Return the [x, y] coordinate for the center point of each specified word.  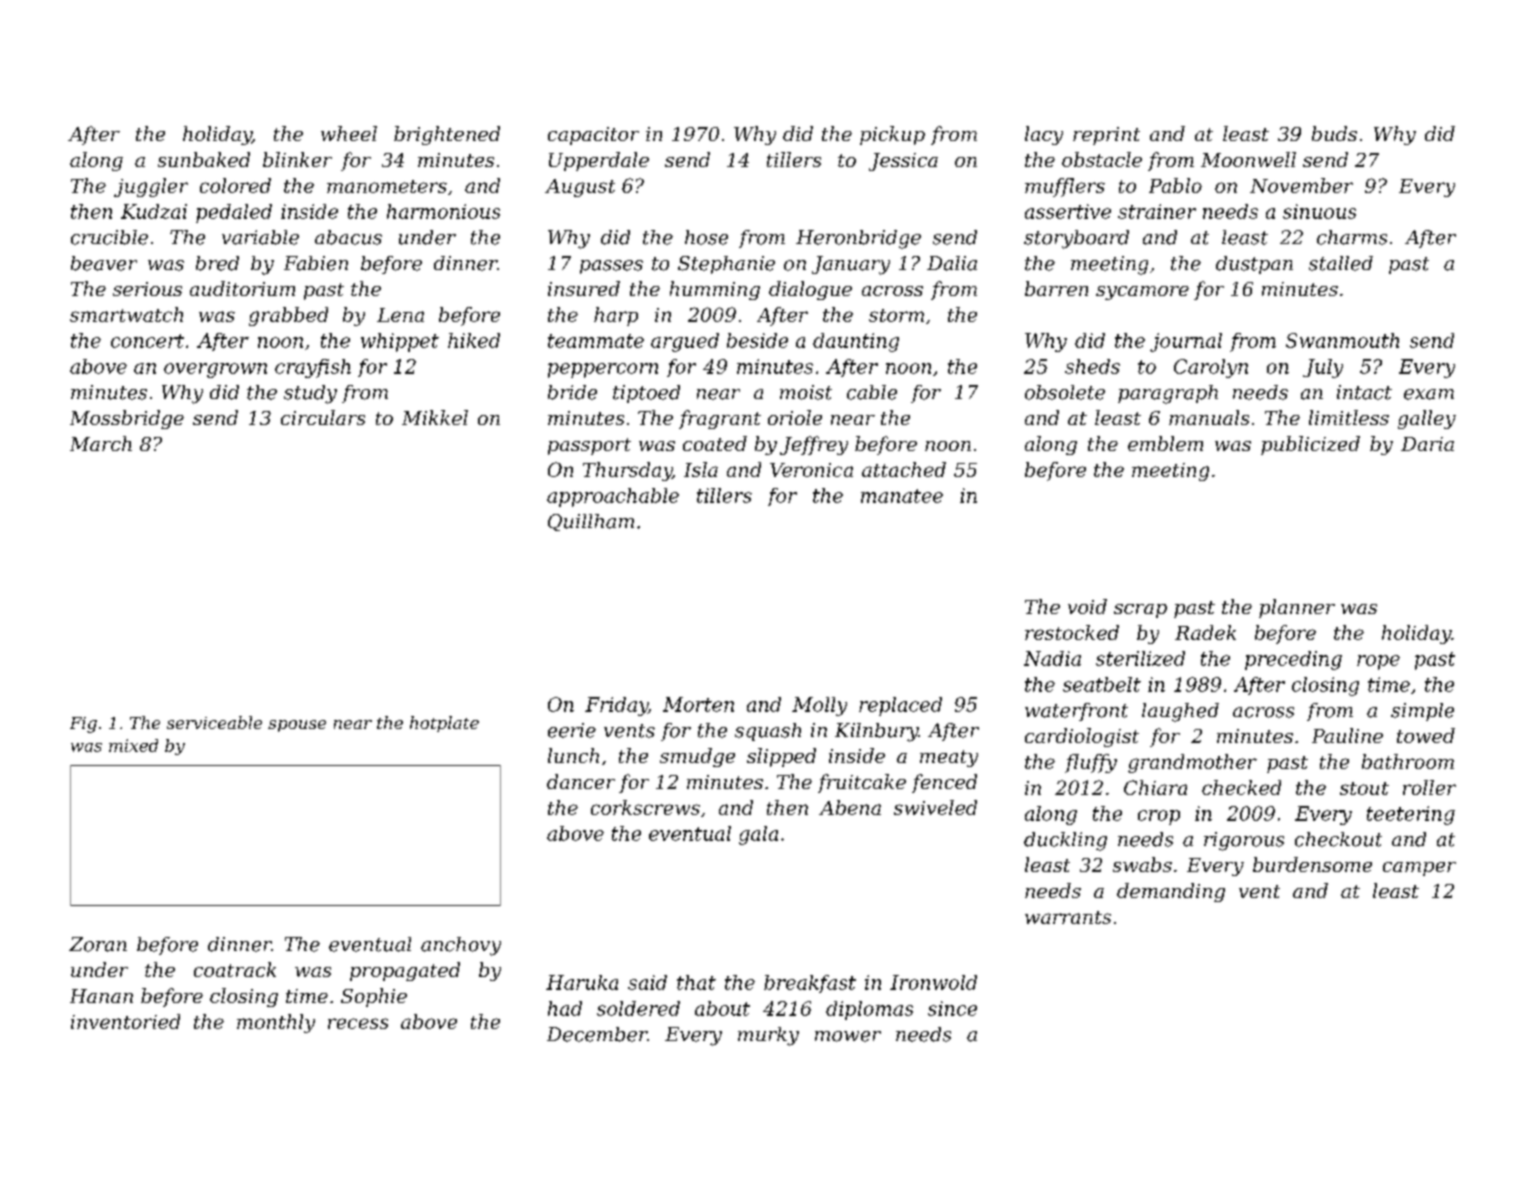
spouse [297, 726]
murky [768, 1036]
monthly [276, 1023]
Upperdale [599, 161]
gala [758, 835]
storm [896, 315]
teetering [1411, 815]
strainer [1157, 211]
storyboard [1076, 239]
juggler [151, 187]
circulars [323, 417]
